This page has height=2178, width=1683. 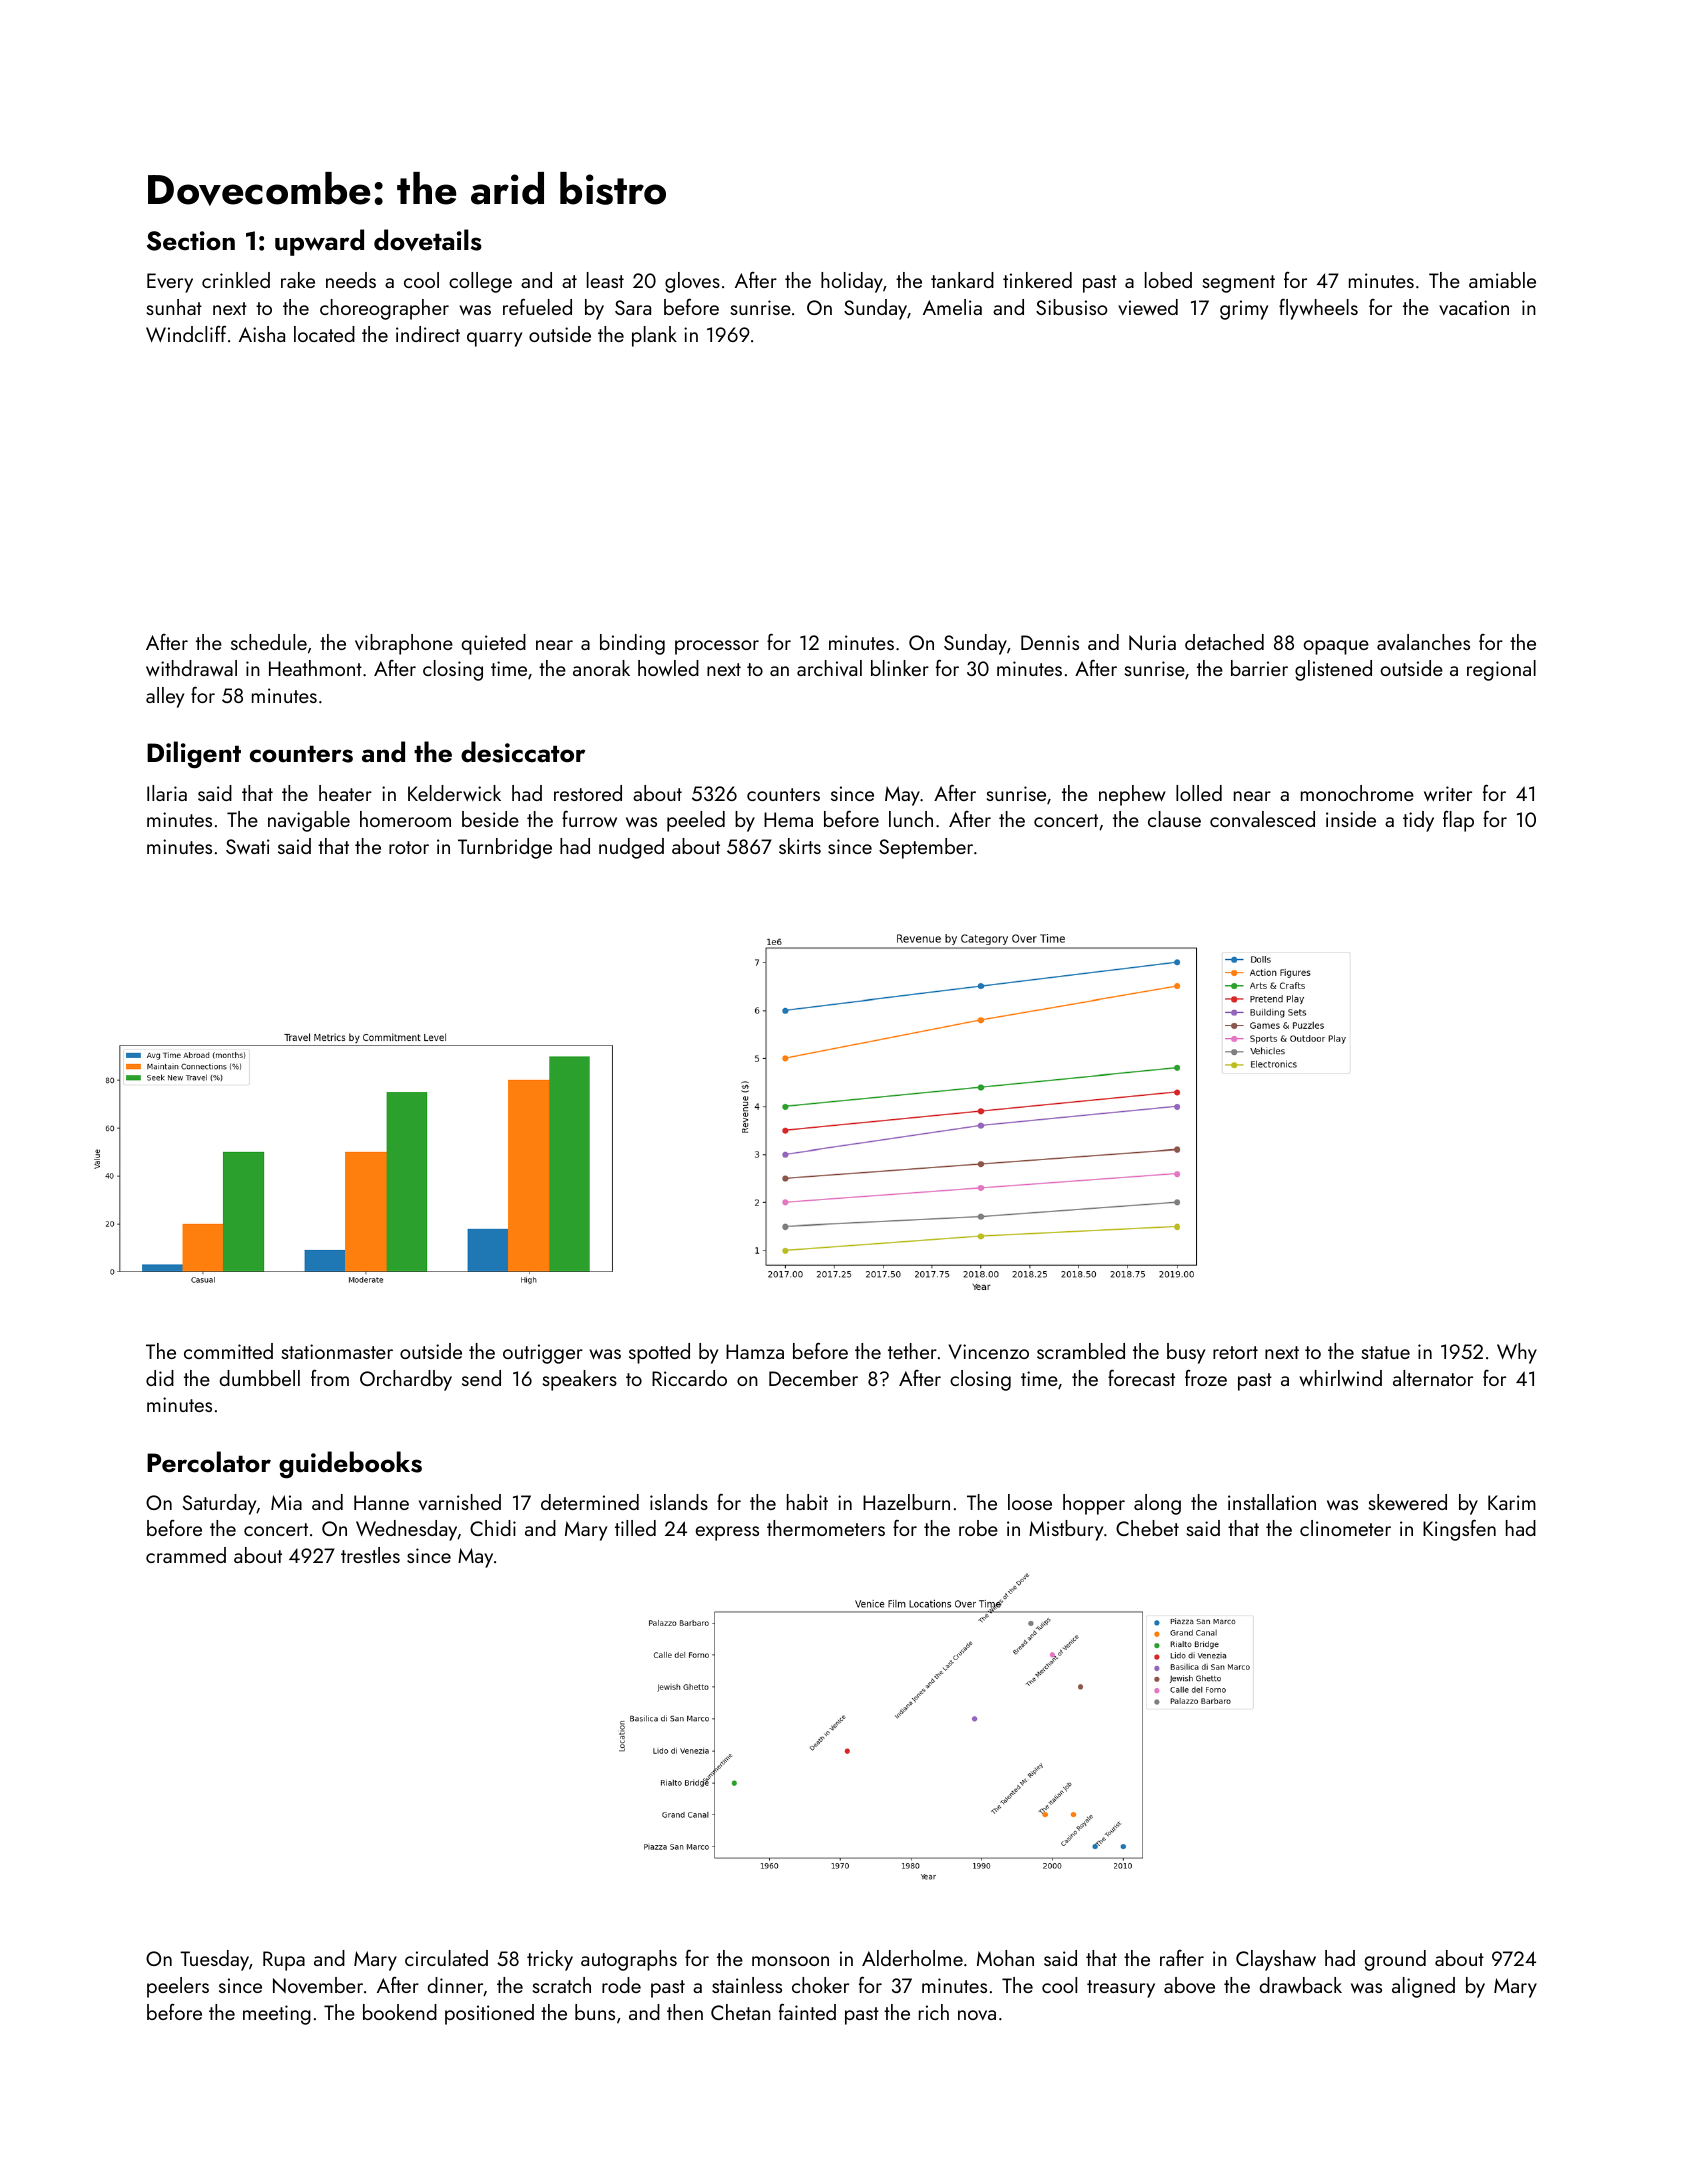 I want to click on upward, so click(x=319, y=242).
